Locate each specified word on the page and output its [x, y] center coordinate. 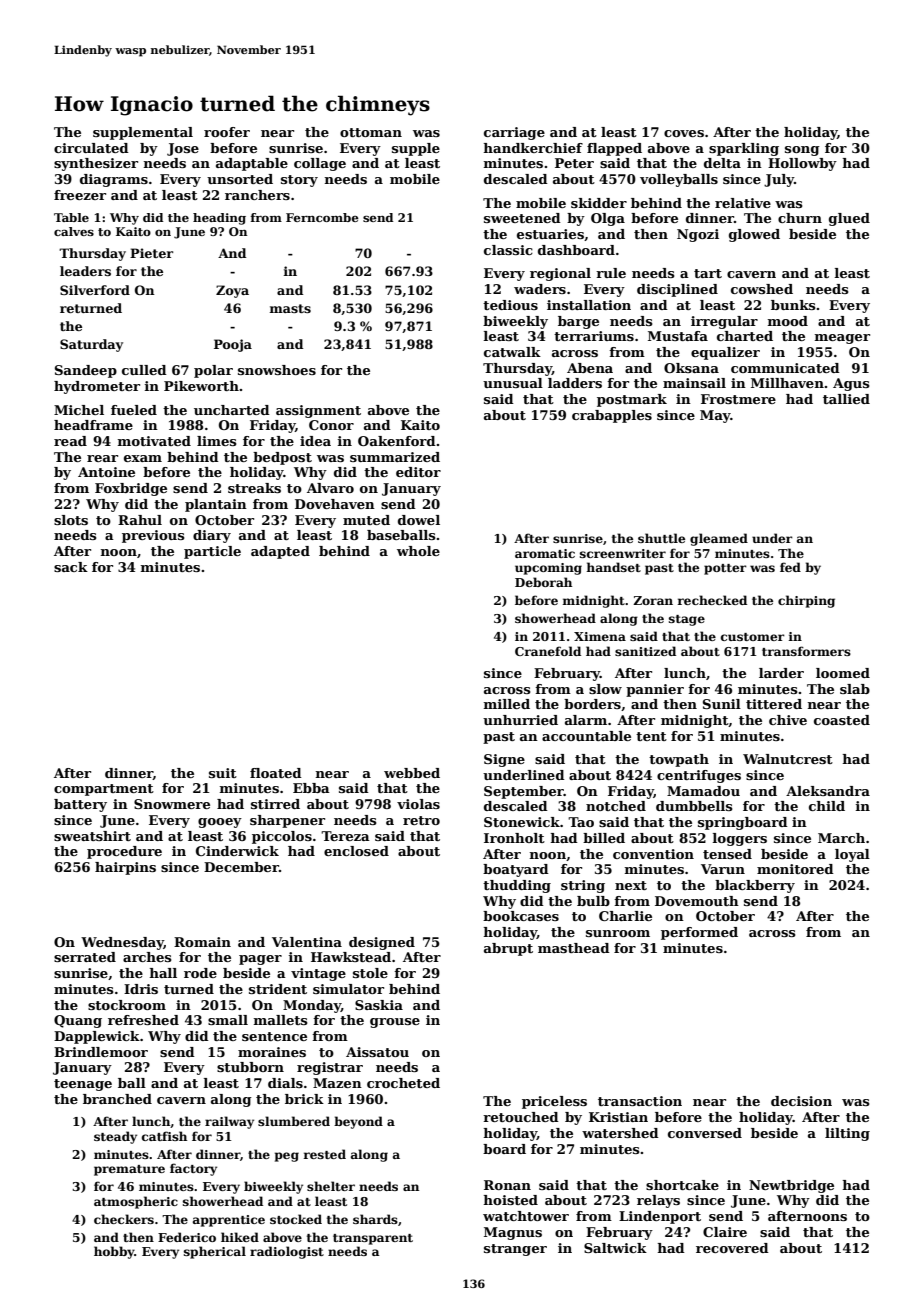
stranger [515, 1250]
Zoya [232, 291]
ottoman [371, 132]
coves [684, 133]
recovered [732, 1248]
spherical [215, 1252]
